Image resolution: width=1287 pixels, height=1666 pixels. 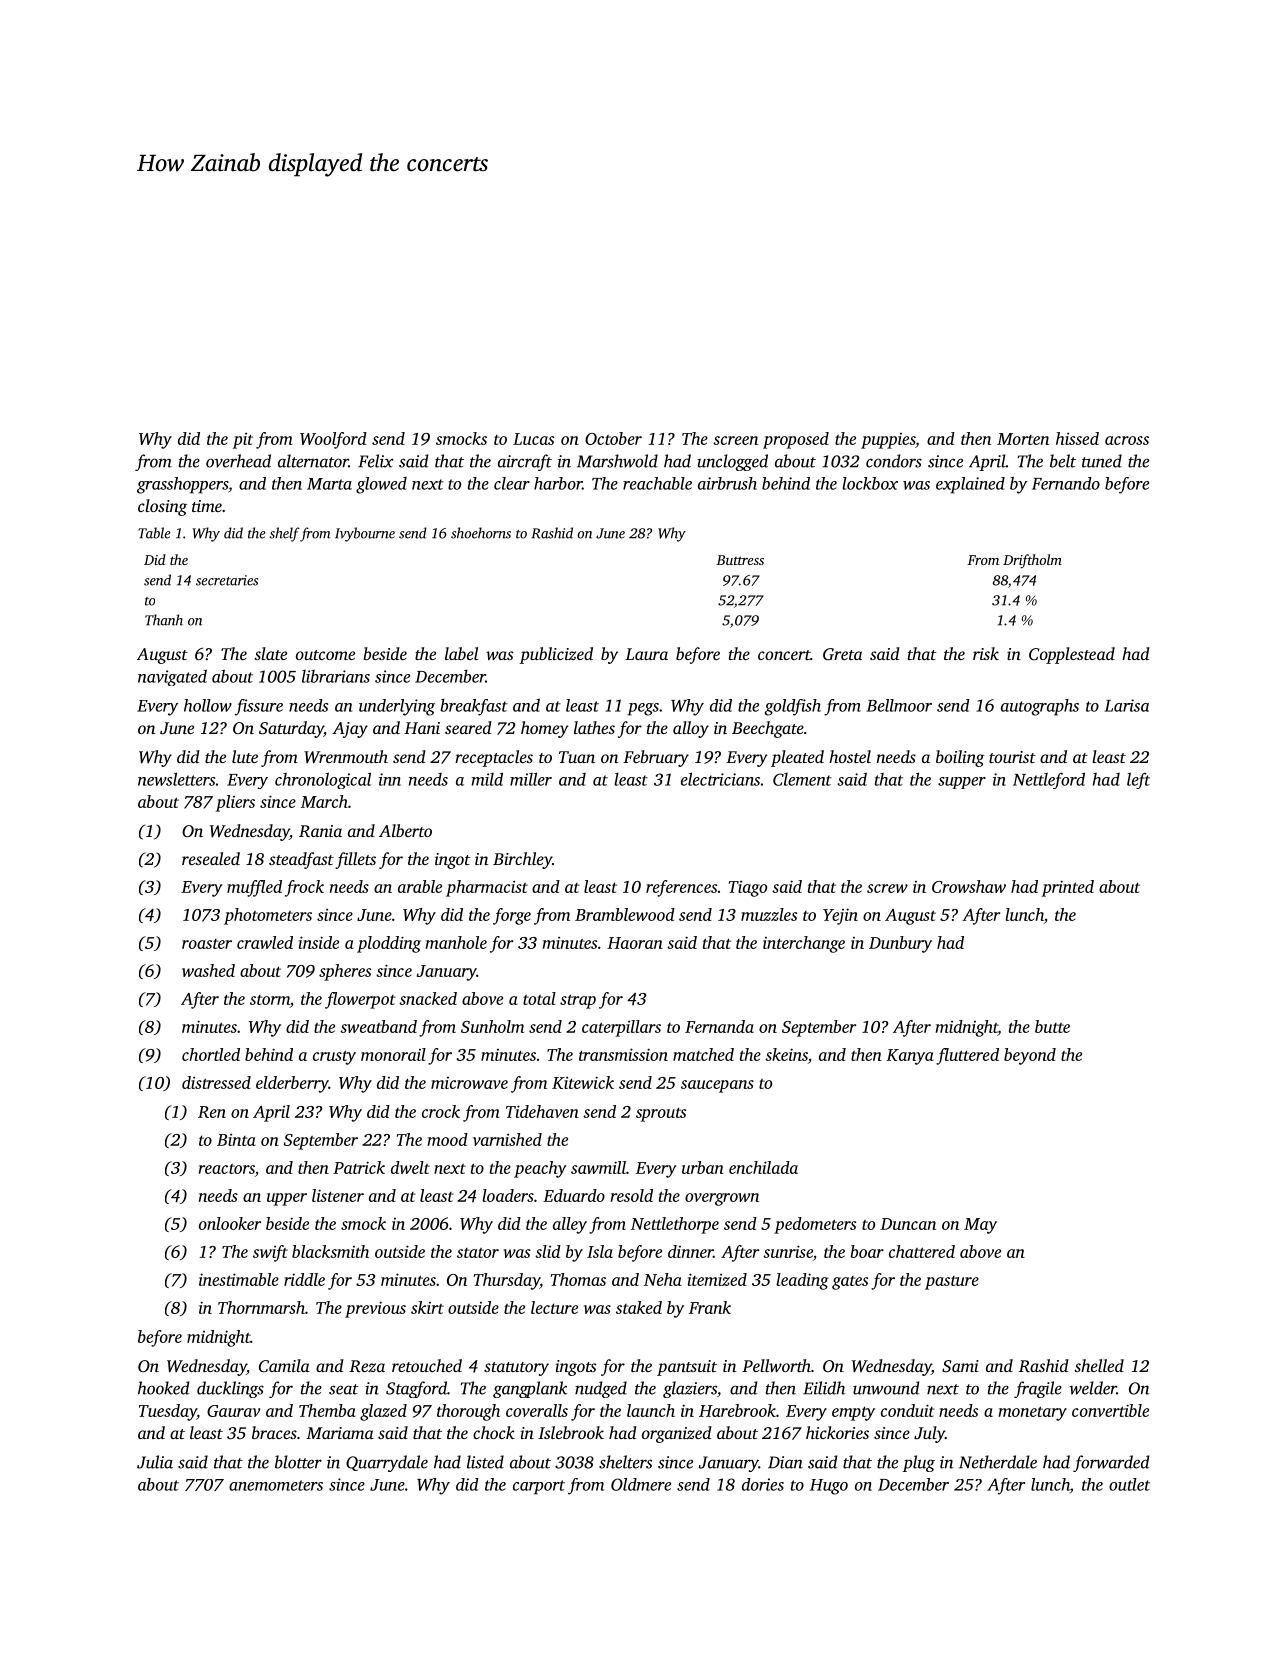 I want to click on Nettleford, so click(x=1049, y=780).
